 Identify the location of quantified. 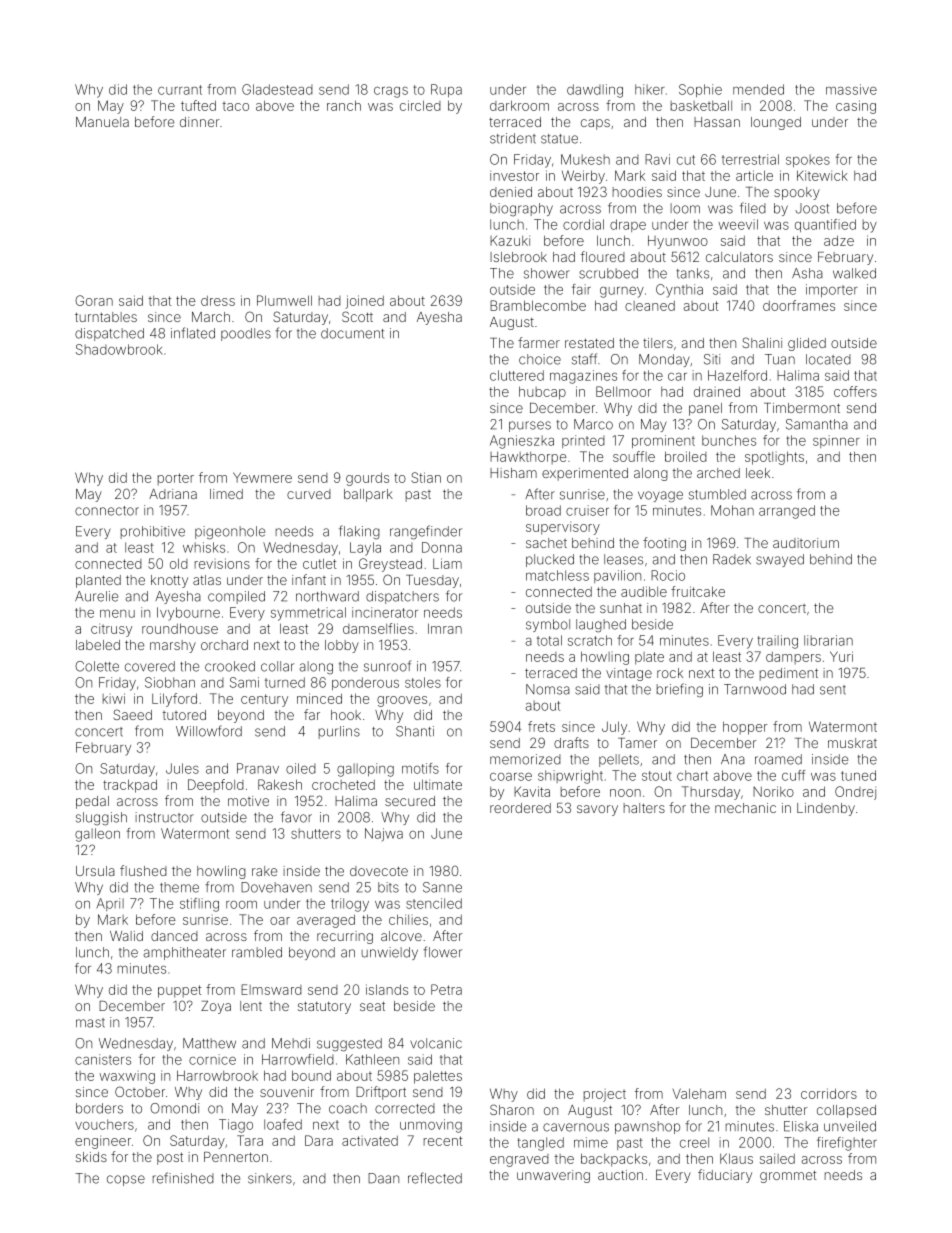
(825, 225).
